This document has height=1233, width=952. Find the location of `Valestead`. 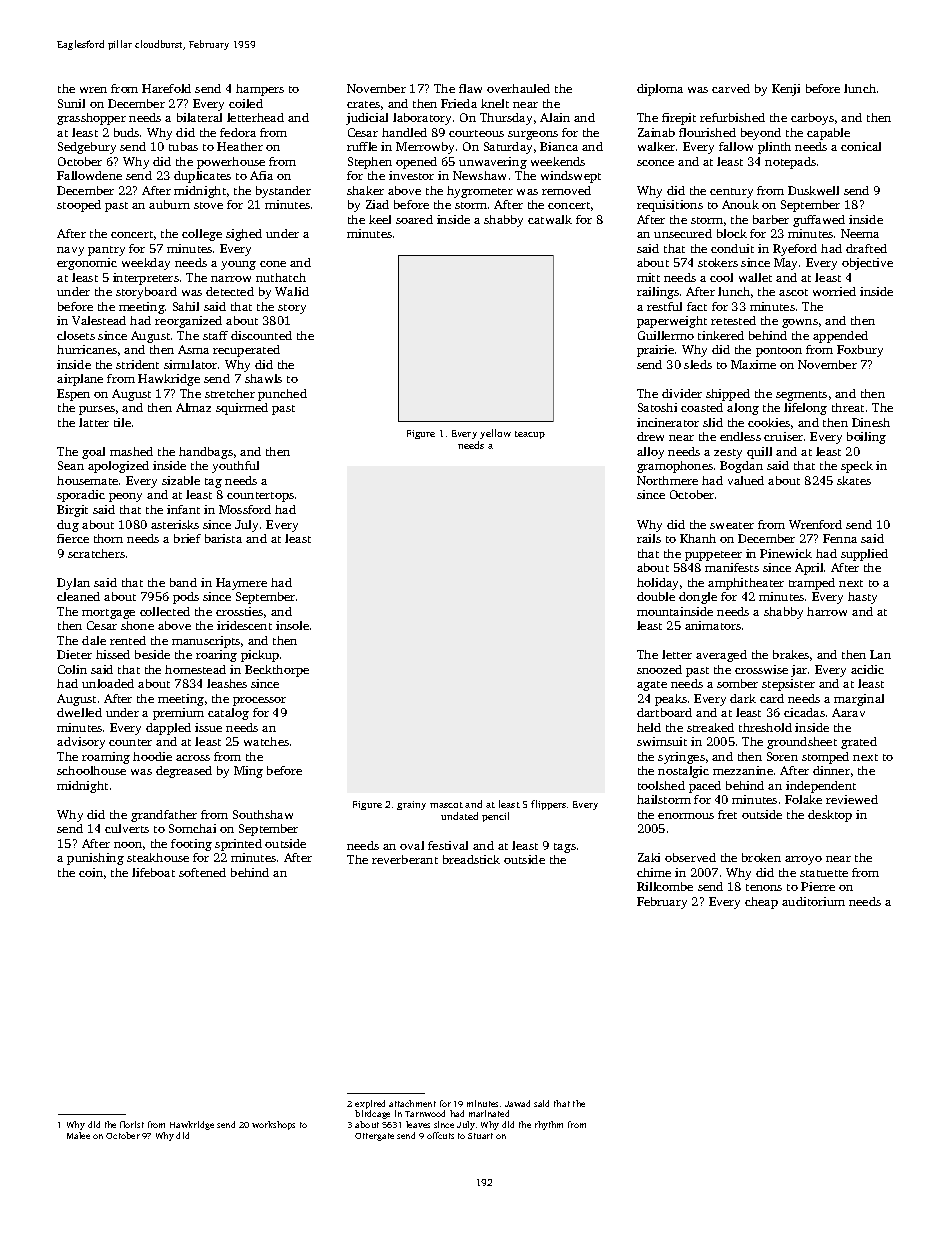

Valestead is located at coordinates (99, 320).
